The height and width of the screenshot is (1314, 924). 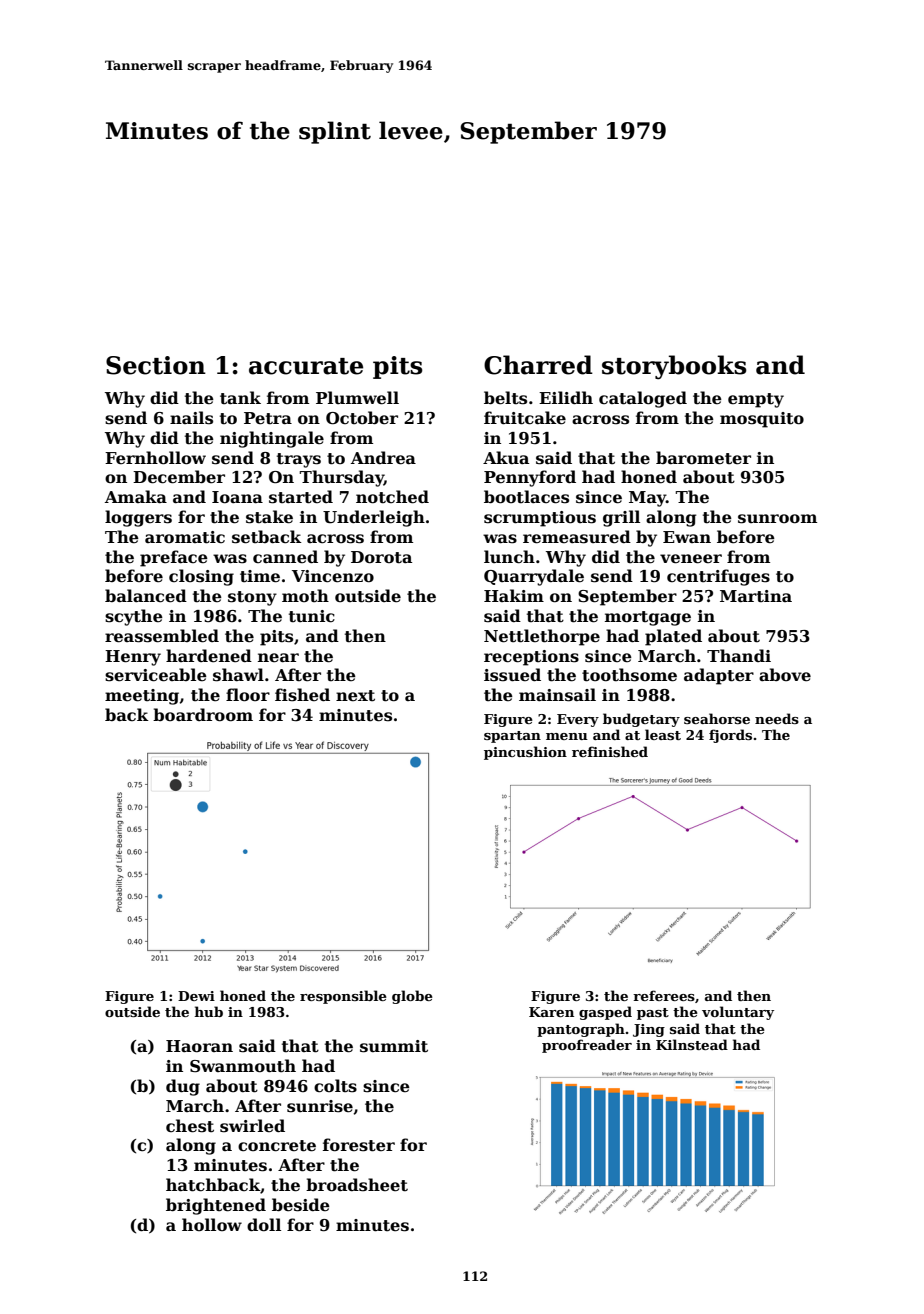 I want to click on refinished, so click(x=610, y=751).
